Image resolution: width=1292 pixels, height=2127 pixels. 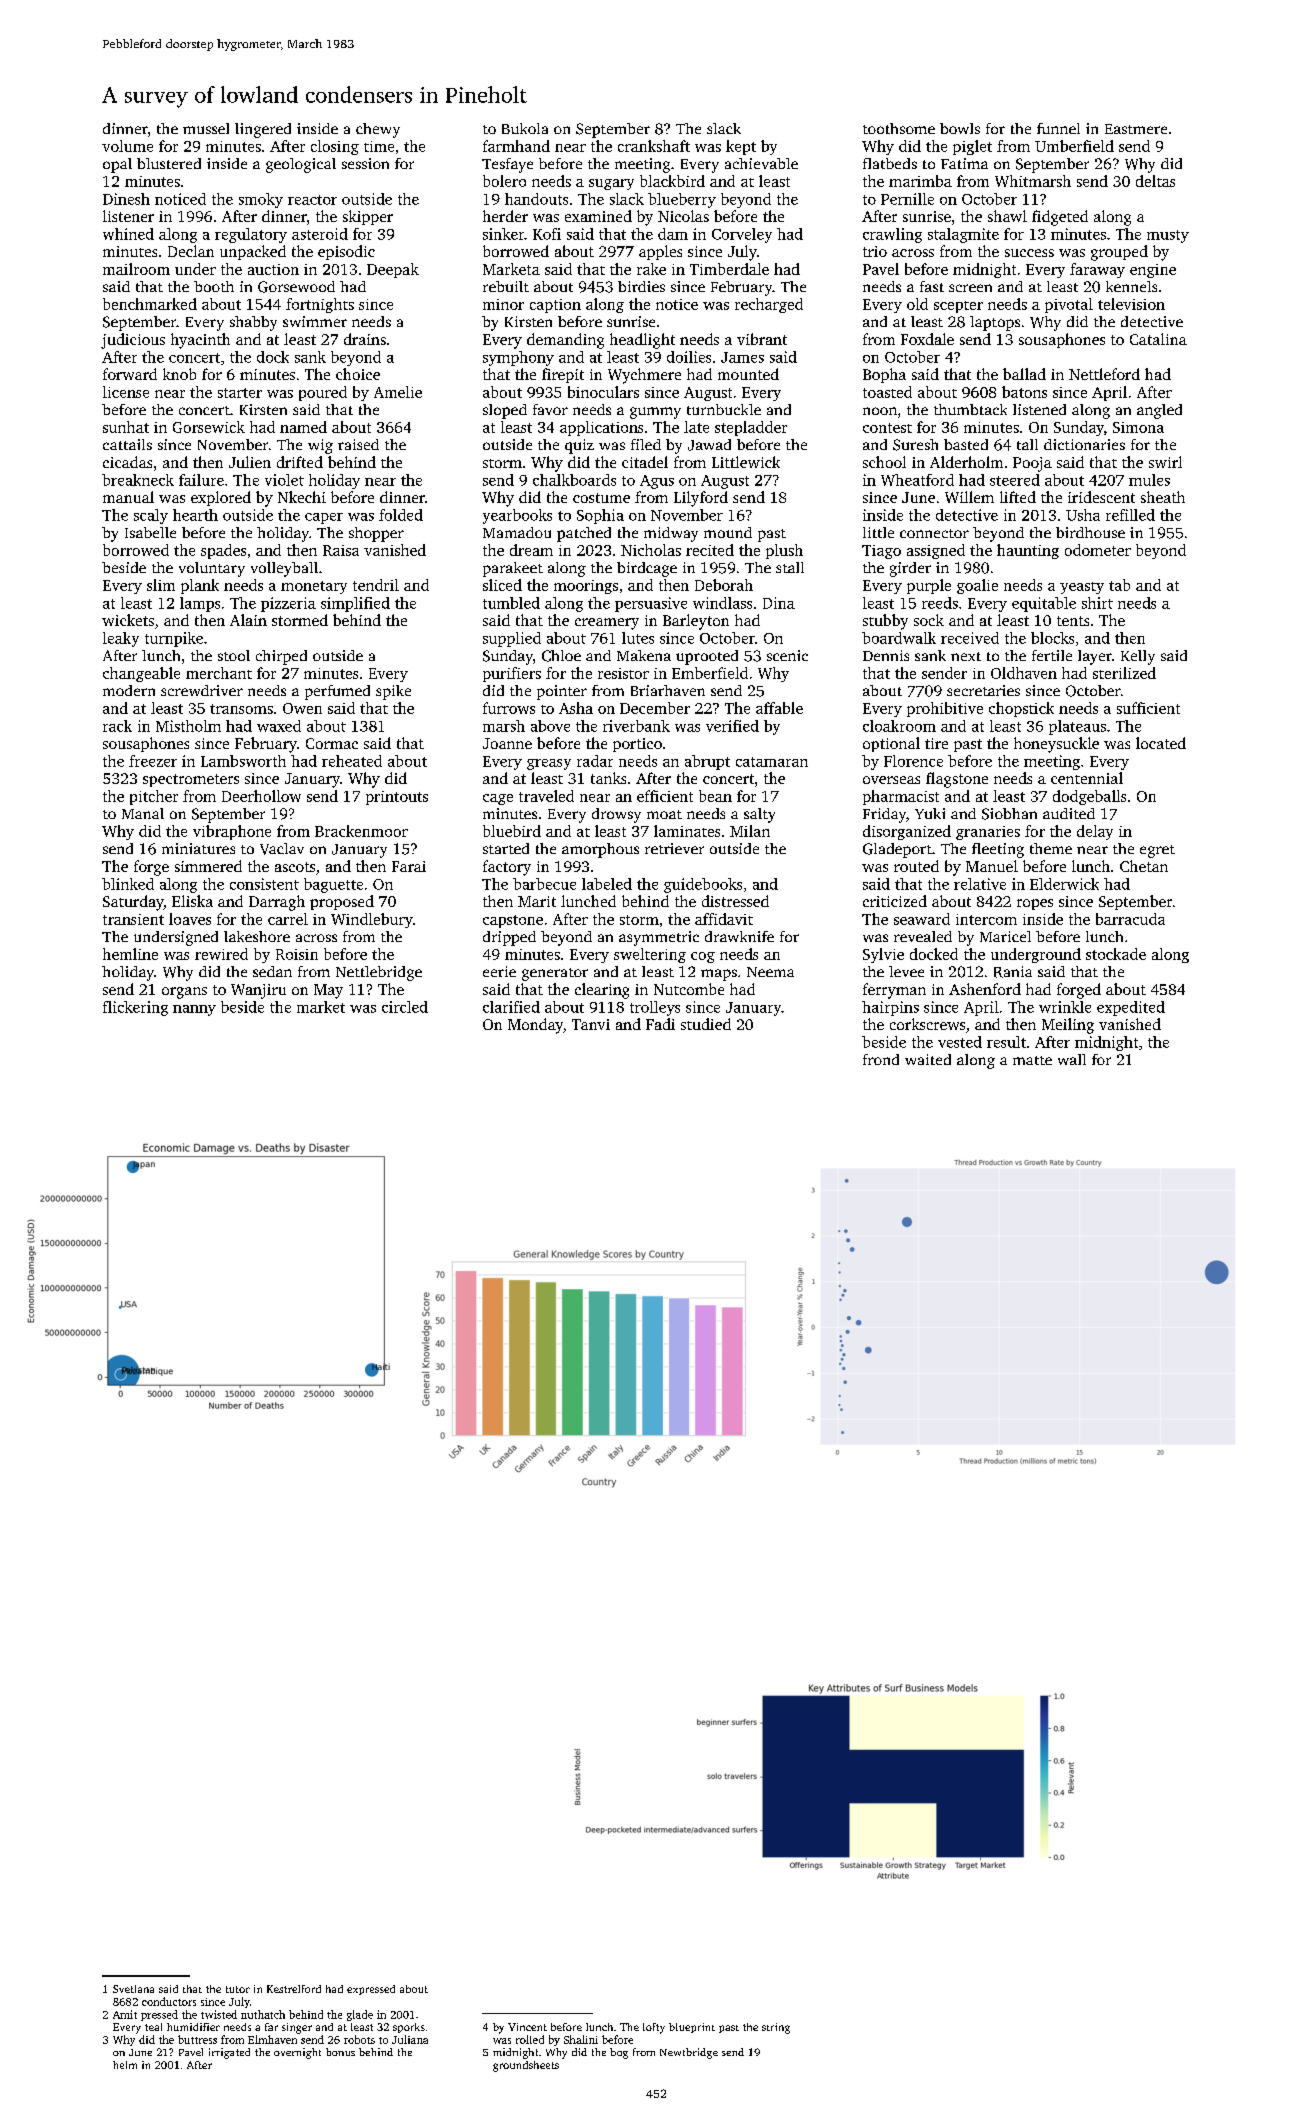 I want to click on Dina, so click(x=779, y=603).
